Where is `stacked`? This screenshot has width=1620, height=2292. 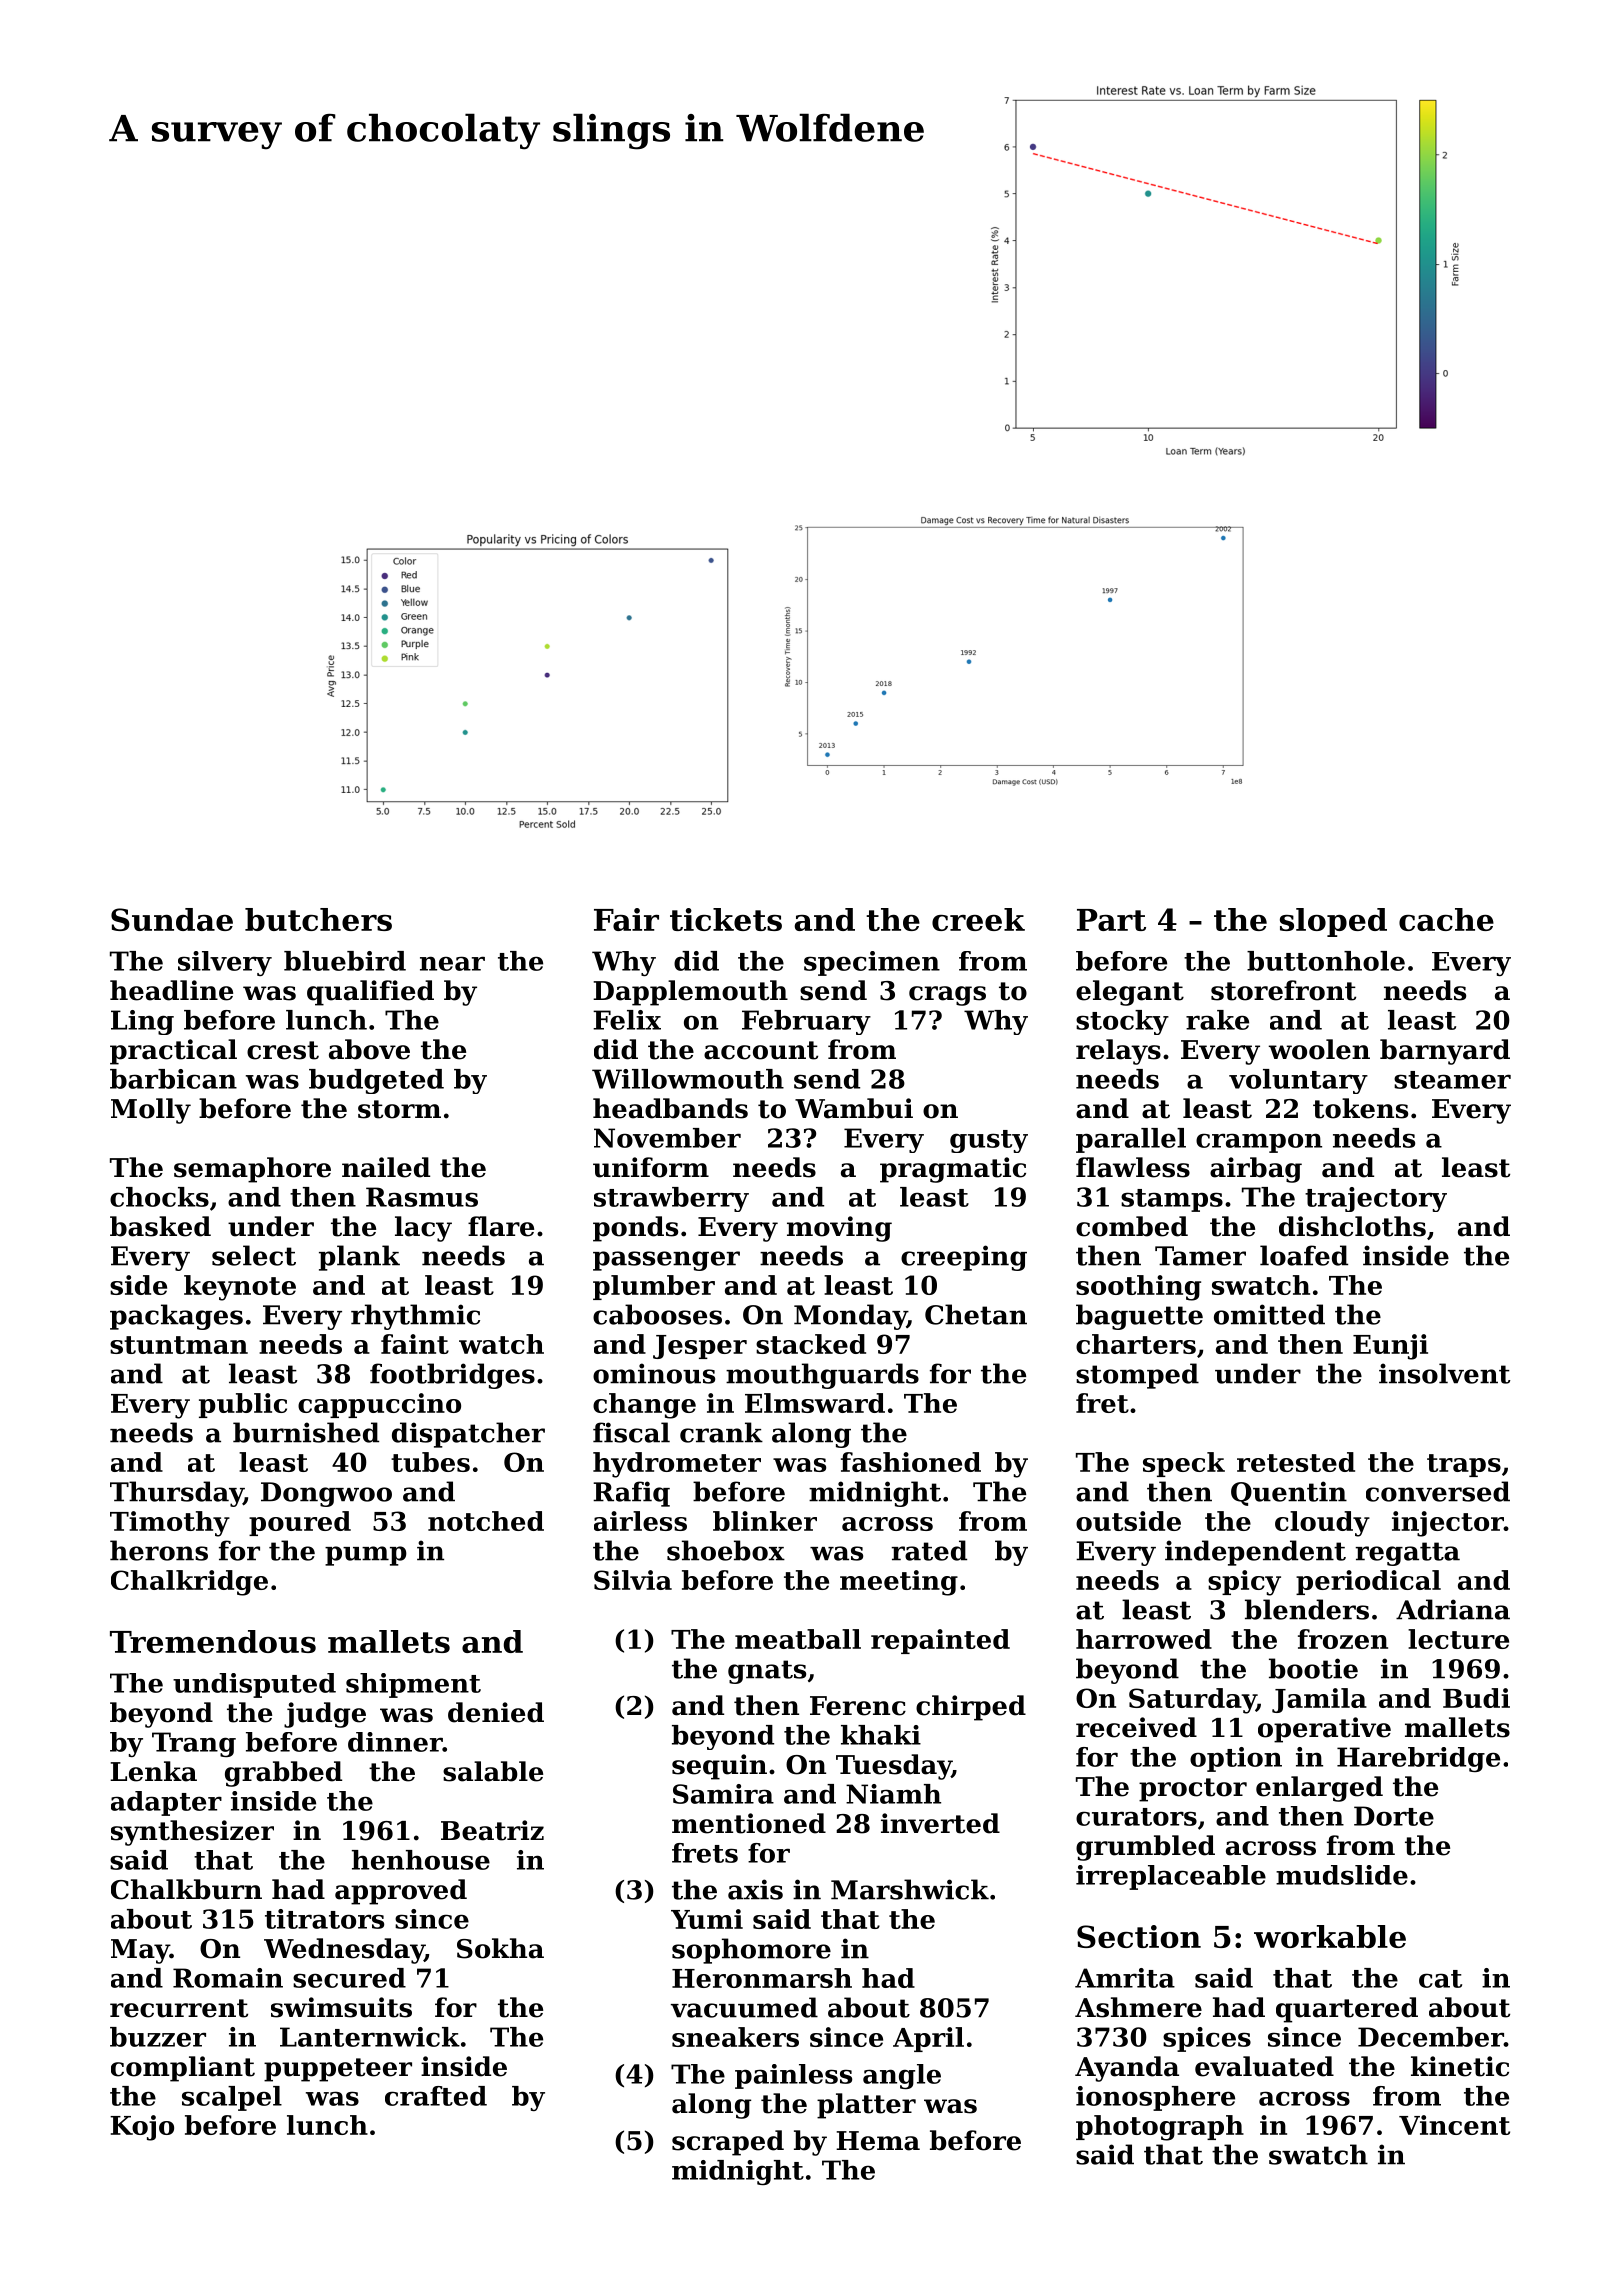 stacked is located at coordinates (811, 1344).
